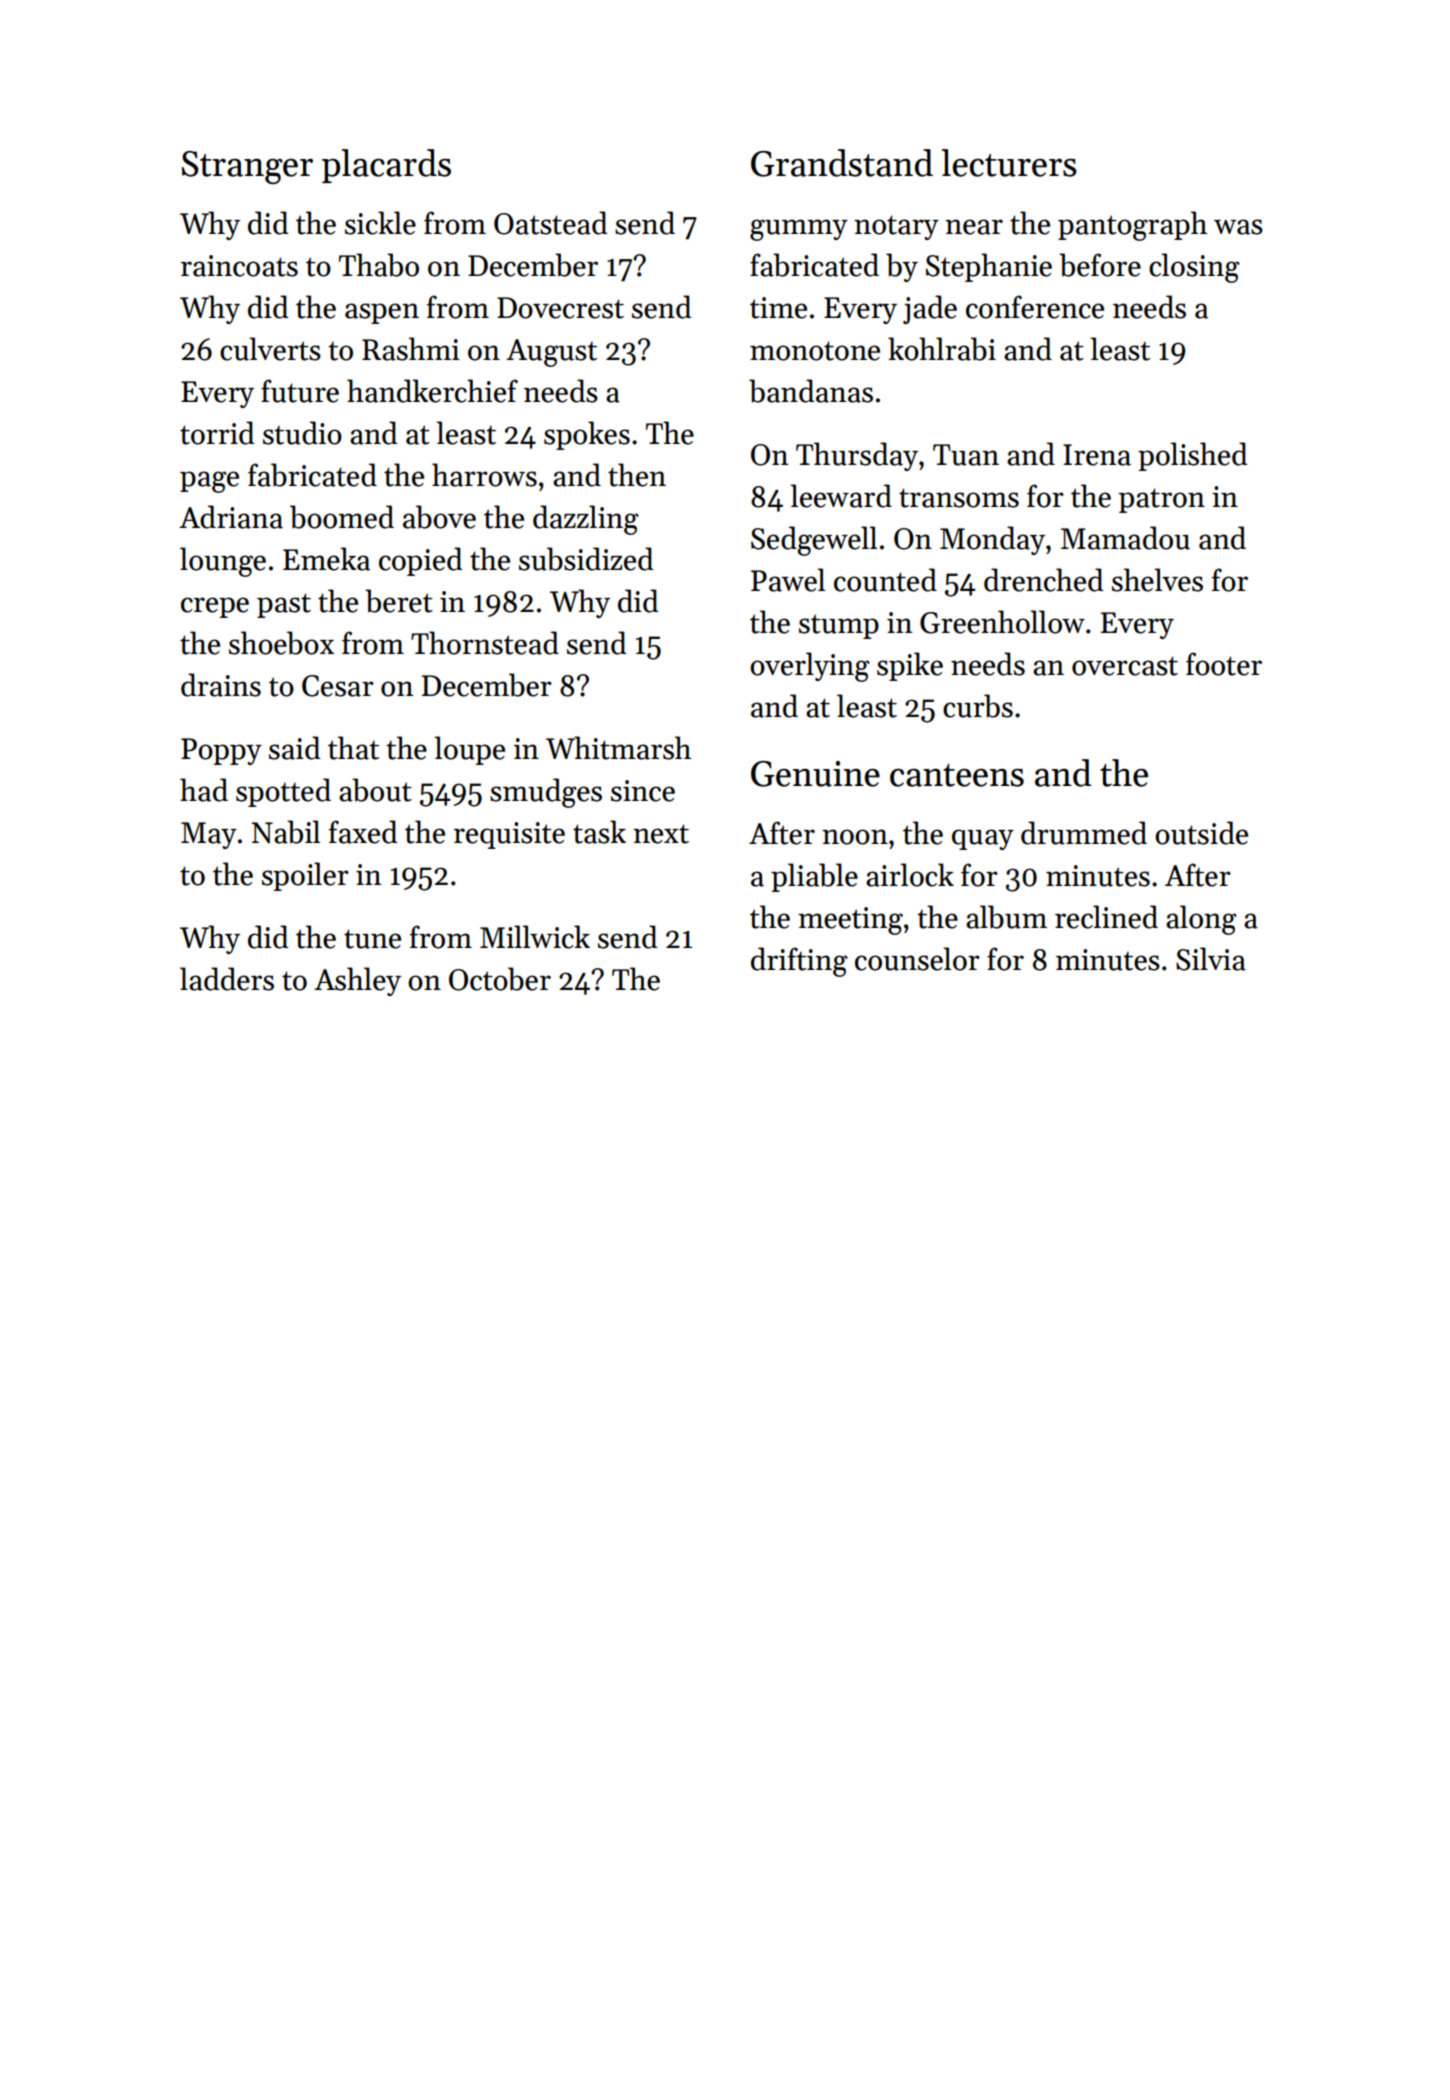 The image size is (1450, 2100). Describe the element at coordinates (386, 166) in the screenshot. I see `placards` at that location.
